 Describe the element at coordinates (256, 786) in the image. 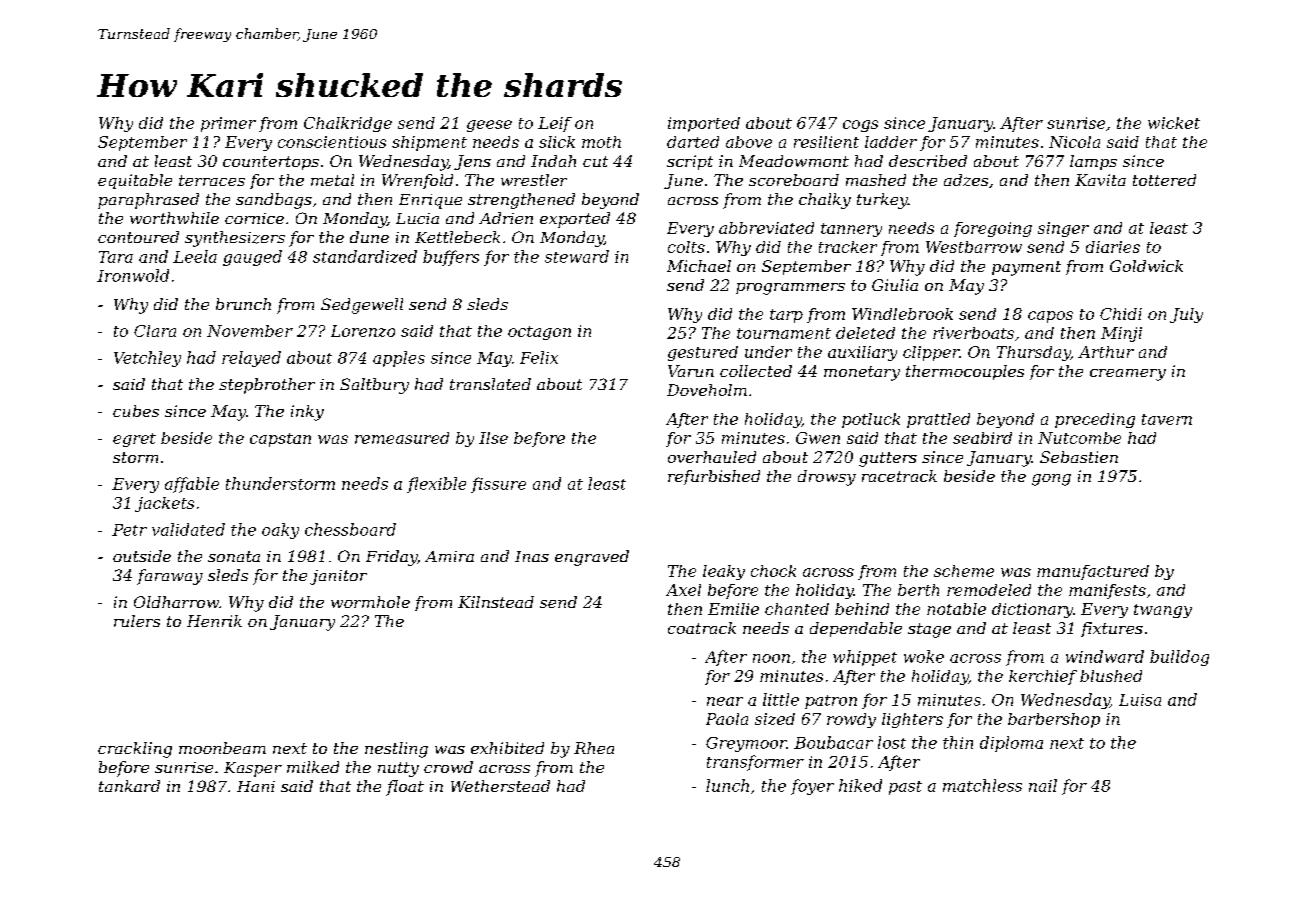

I see `Hani` at that location.
